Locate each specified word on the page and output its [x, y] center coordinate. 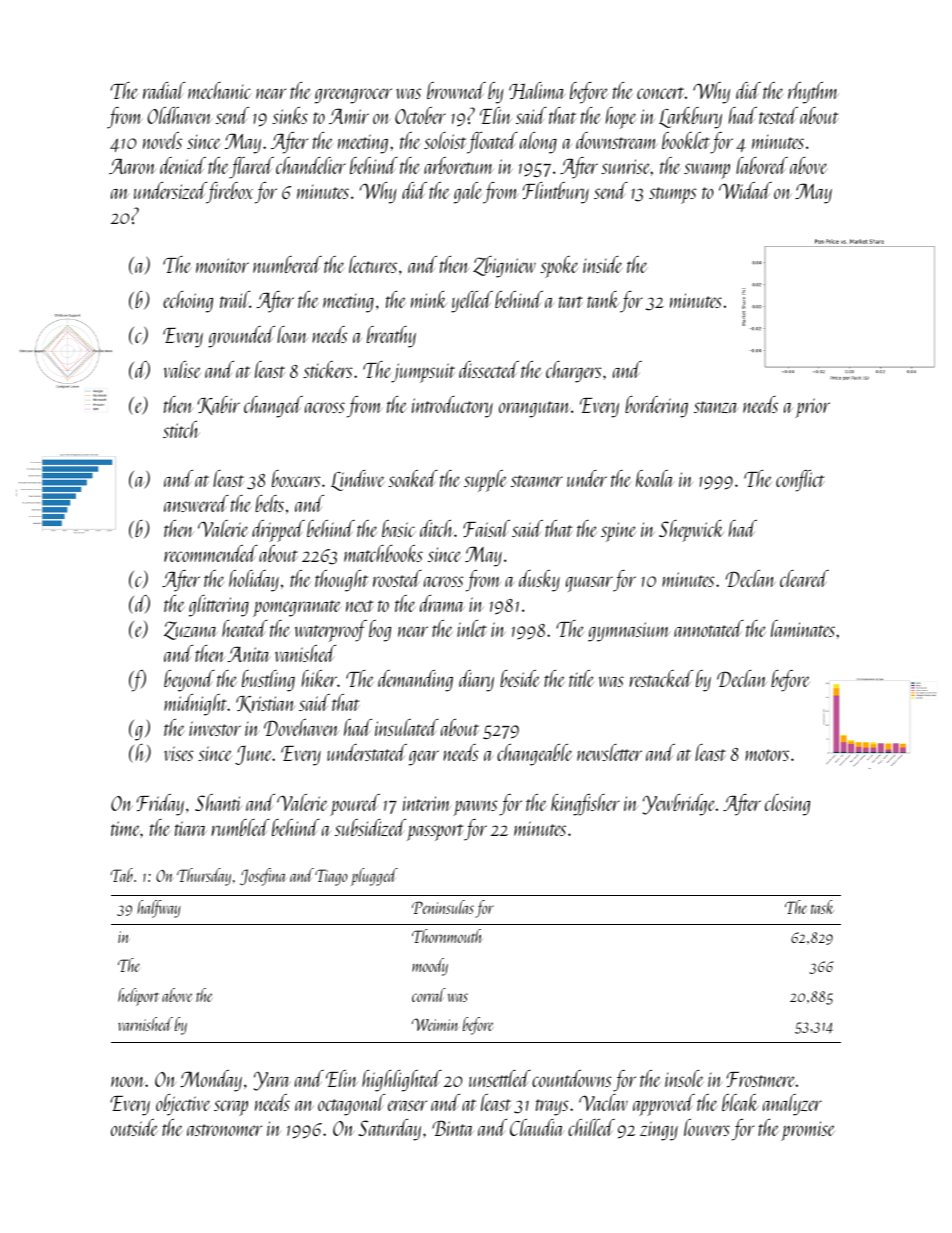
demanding [415, 681]
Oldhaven [179, 115]
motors [767, 755]
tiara [191, 828]
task [822, 907]
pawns [475, 808]
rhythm [813, 93]
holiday [254, 581]
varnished [145, 1024]
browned [456, 90]
